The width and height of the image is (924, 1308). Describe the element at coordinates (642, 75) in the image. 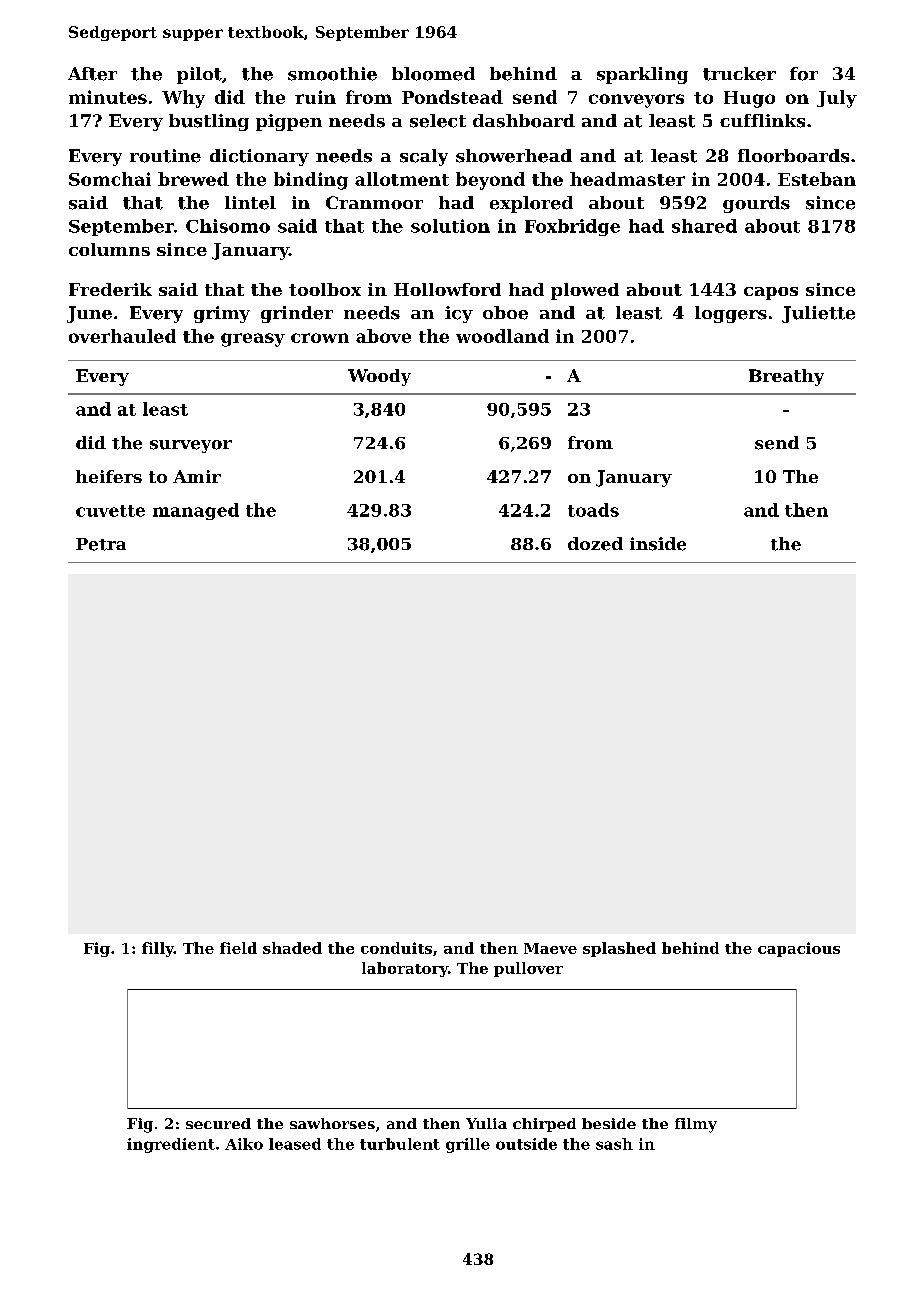

I see `sparkling` at that location.
